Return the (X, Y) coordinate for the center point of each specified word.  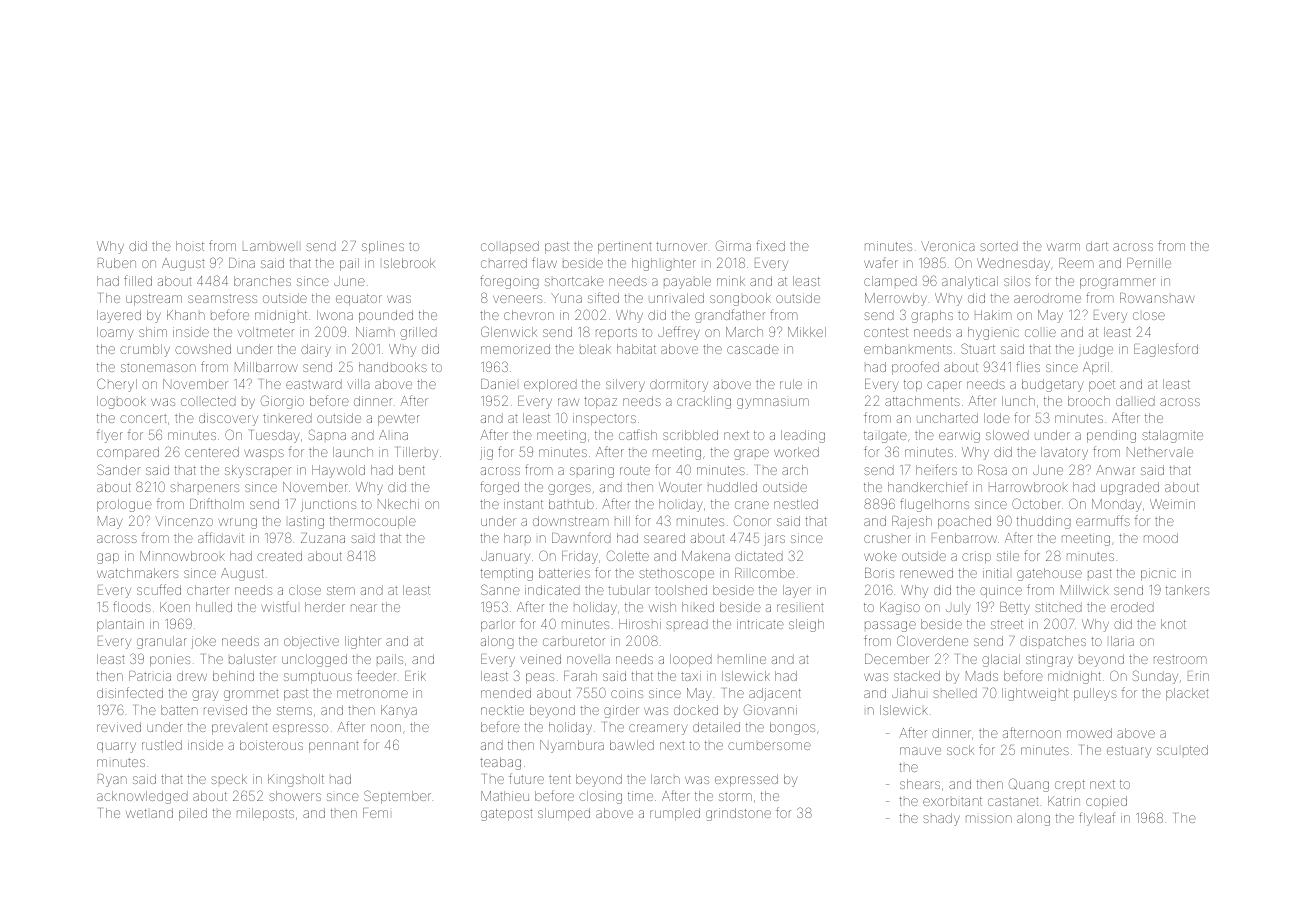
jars (774, 539)
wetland (149, 813)
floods (132, 606)
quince (1001, 591)
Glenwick (509, 331)
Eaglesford (1166, 350)
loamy (115, 333)
